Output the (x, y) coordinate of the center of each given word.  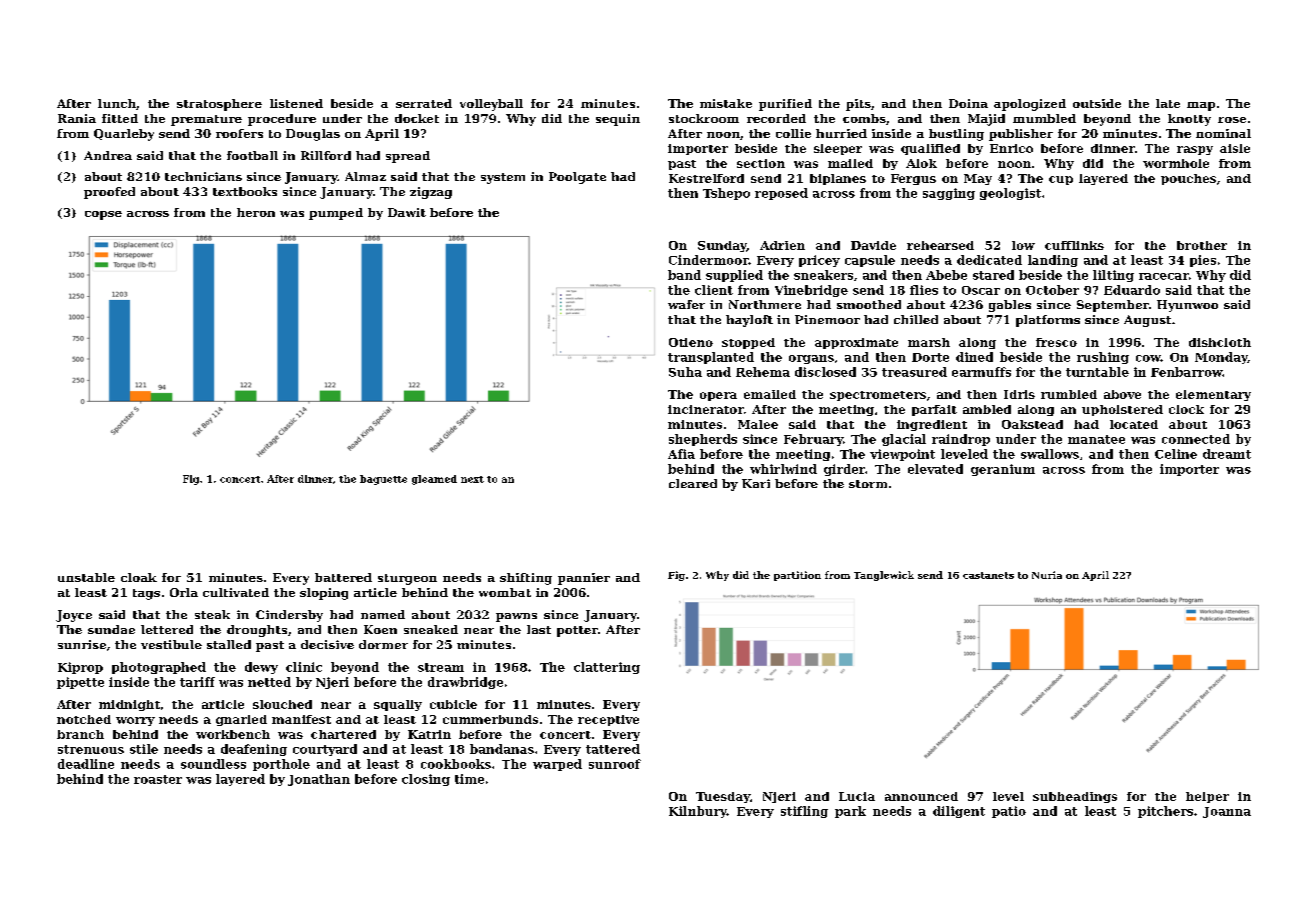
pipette (80, 683)
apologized (1030, 105)
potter (577, 631)
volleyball (491, 105)
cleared (693, 483)
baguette (383, 480)
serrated (424, 103)
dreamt (1227, 454)
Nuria (1047, 575)
